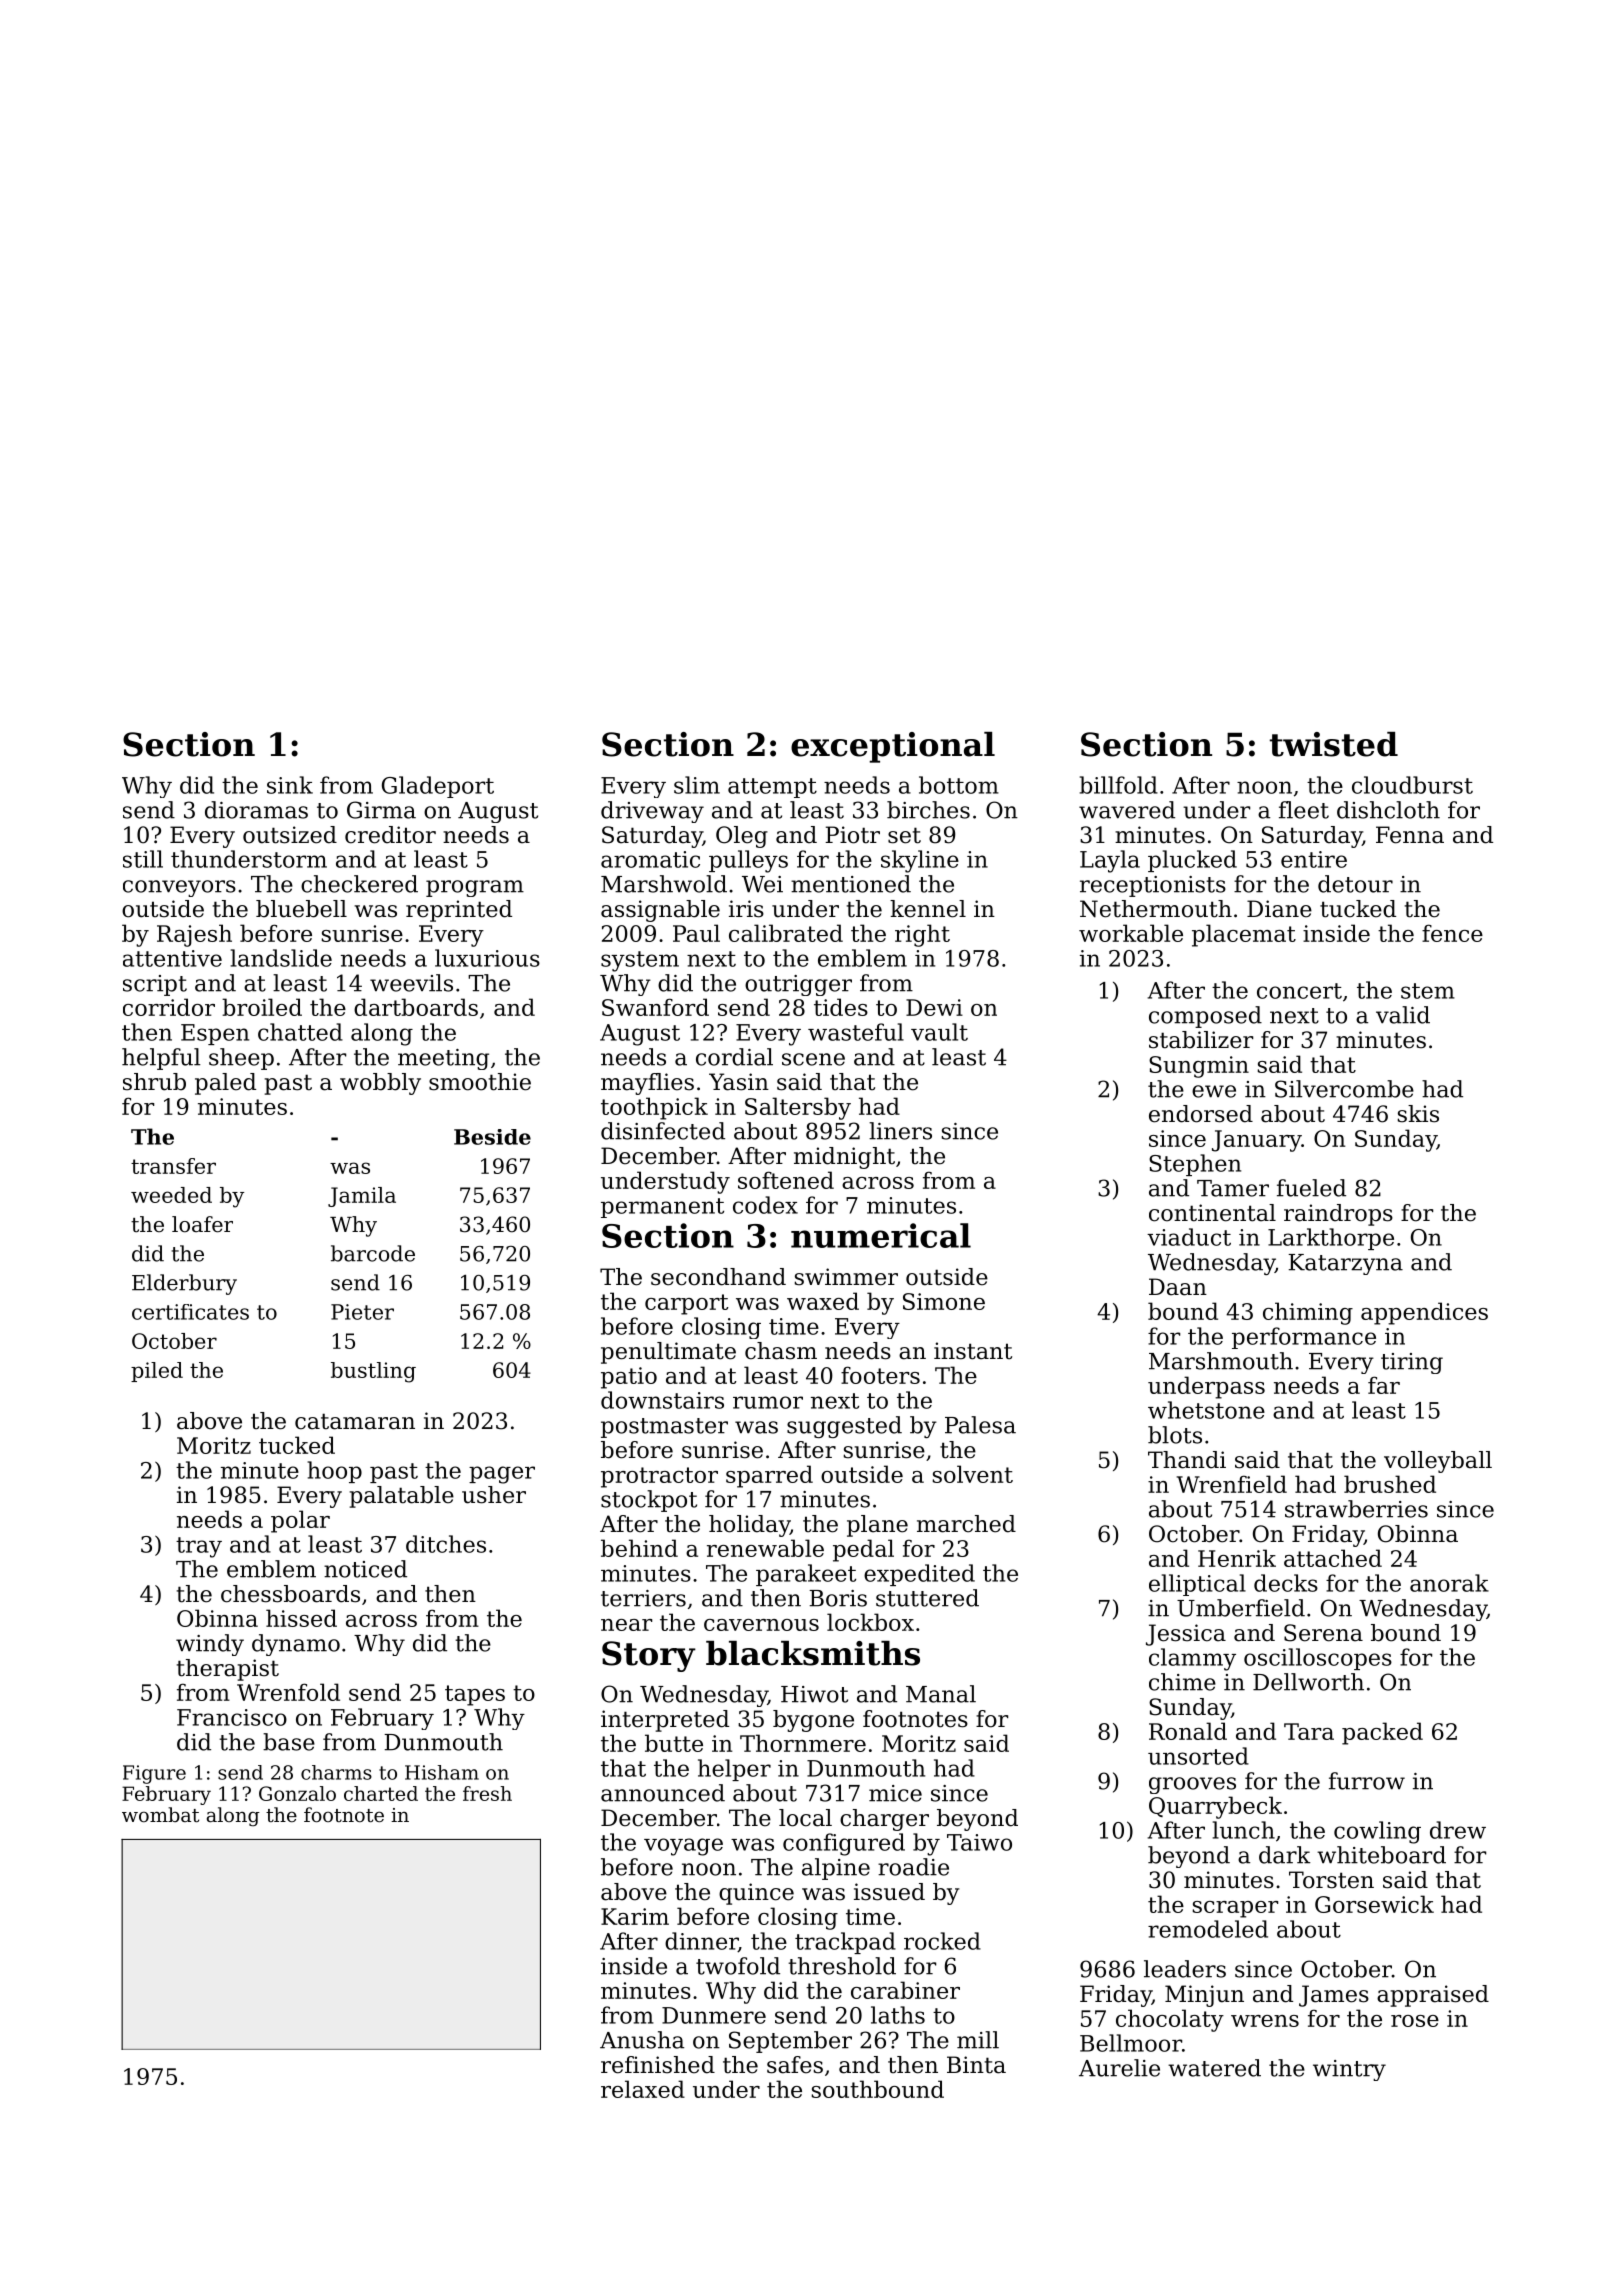 This screenshot has width=1620, height=2292. Describe the element at coordinates (978, 2040) in the screenshot. I see `mill` at that location.
